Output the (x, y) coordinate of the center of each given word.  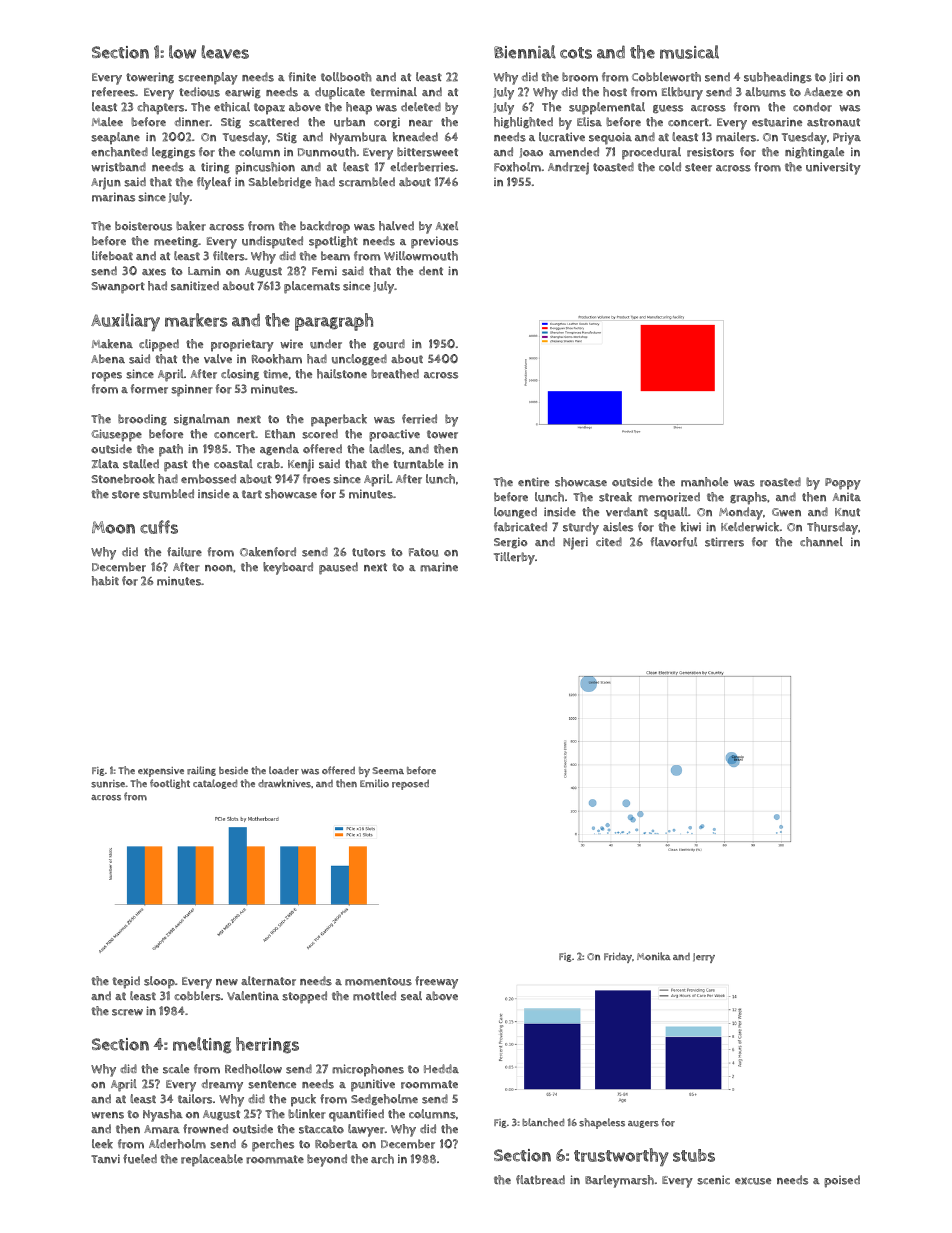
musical (689, 52)
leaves (225, 52)
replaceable (212, 1160)
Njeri (575, 543)
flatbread (540, 1180)
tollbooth (346, 77)
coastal (233, 464)
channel (821, 542)
